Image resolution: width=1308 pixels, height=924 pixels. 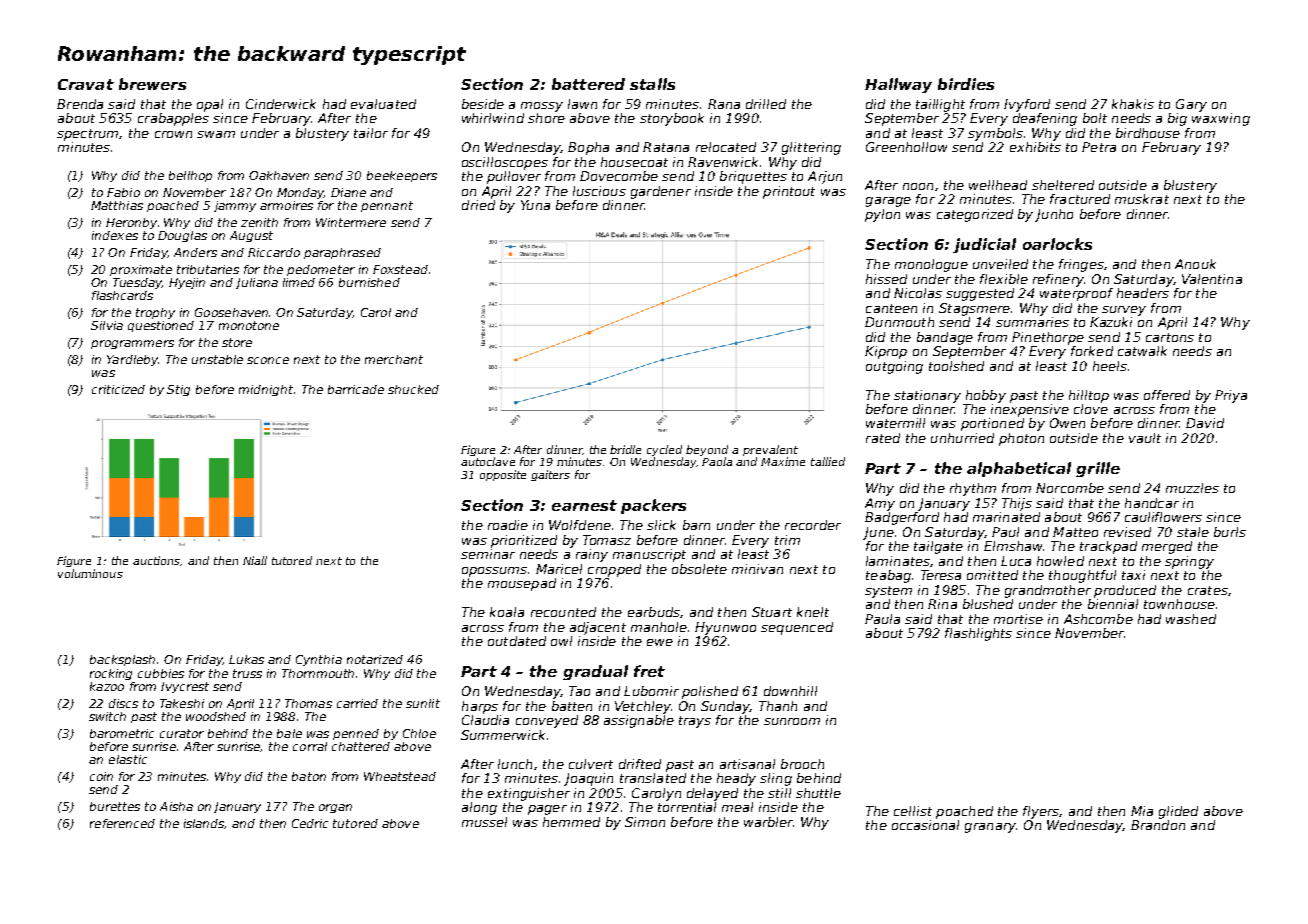 I want to click on system, so click(x=888, y=592).
